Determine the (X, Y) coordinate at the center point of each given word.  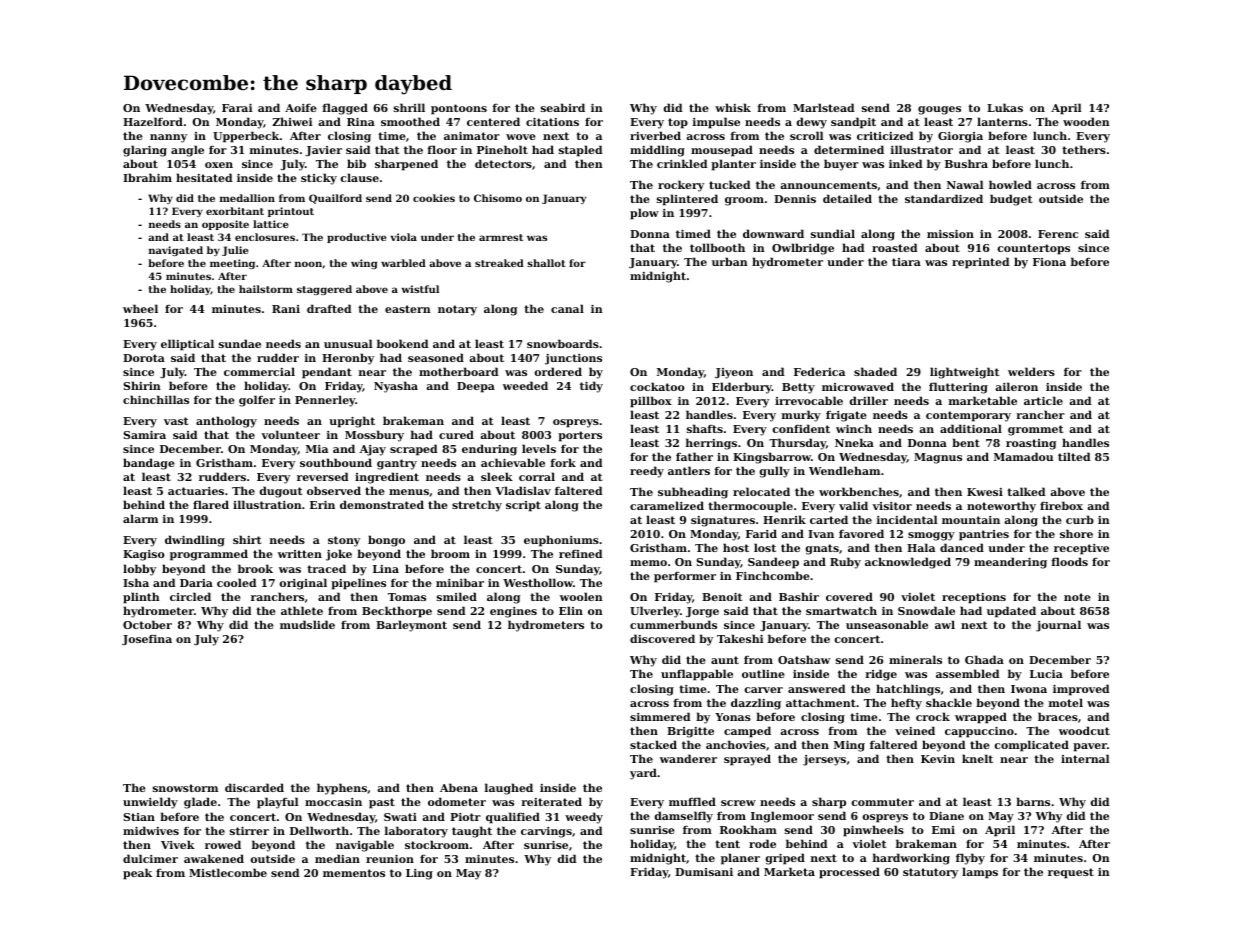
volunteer (290, 434)
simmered (660, 716)
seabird (563, 107)
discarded (254, 787)
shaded (875, 371)
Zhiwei (292, 121)
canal (567, 308)
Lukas (1005, 107)
